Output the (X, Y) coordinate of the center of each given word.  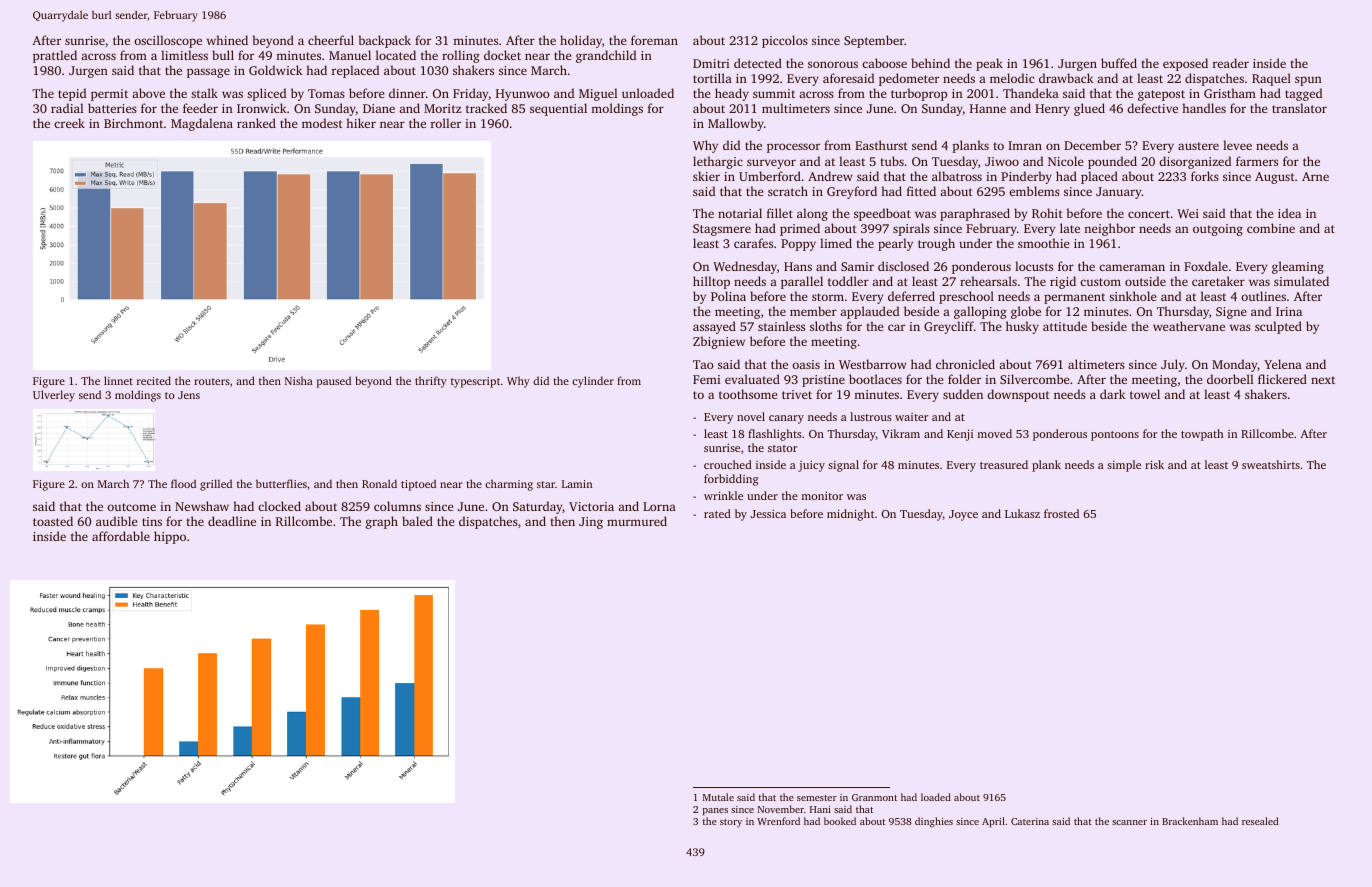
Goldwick (276, 70)
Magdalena (202, 124)
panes (715, 811)
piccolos (785, 41)
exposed (1185, 64)
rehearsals (988, 281)
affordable (121, 536)
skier (706, 176)
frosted (1061, 513)
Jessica (768, 513)
